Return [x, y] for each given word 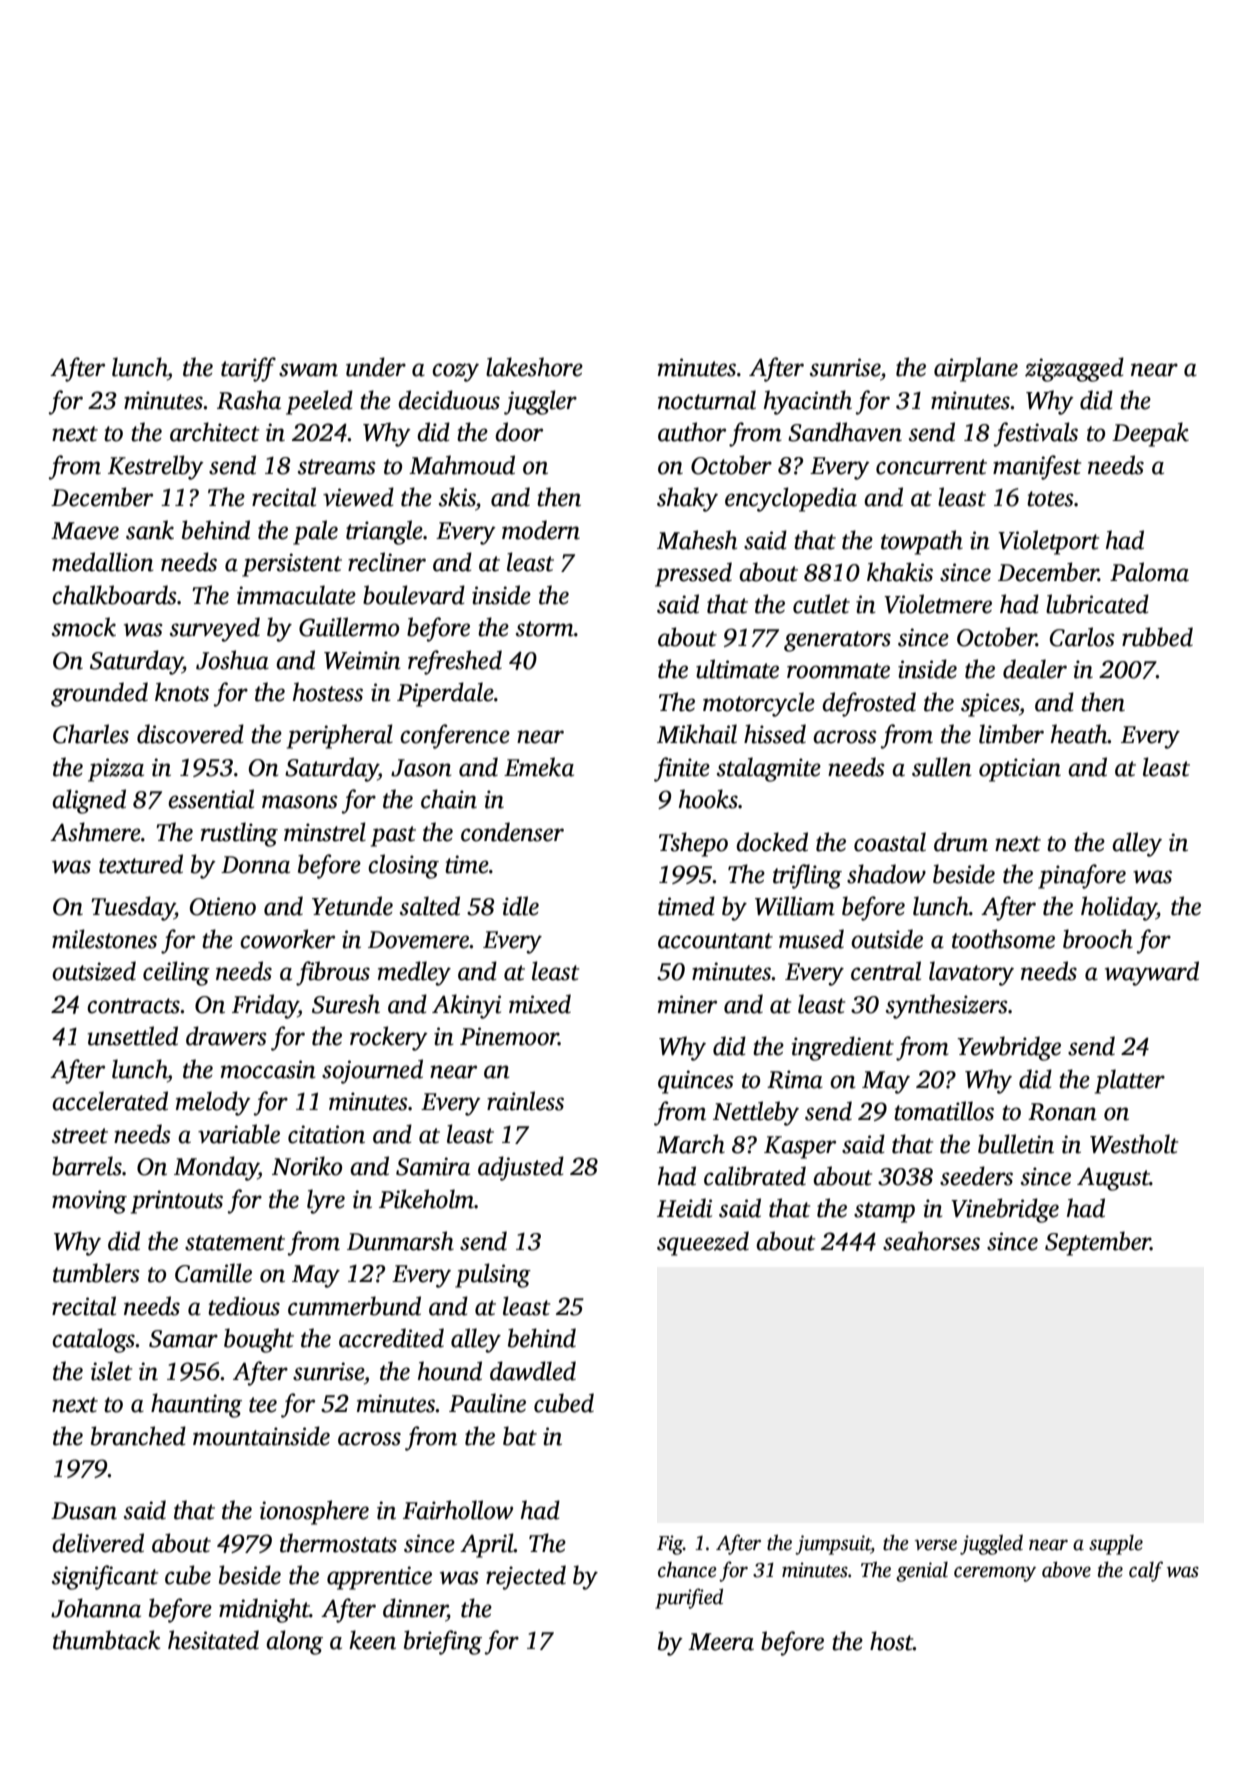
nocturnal [707, 400]
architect [214, 432]
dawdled [533, 1371]
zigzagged [1074, 369]
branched [138, 1436]
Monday [216, 1168]
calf [1146, 1571]
